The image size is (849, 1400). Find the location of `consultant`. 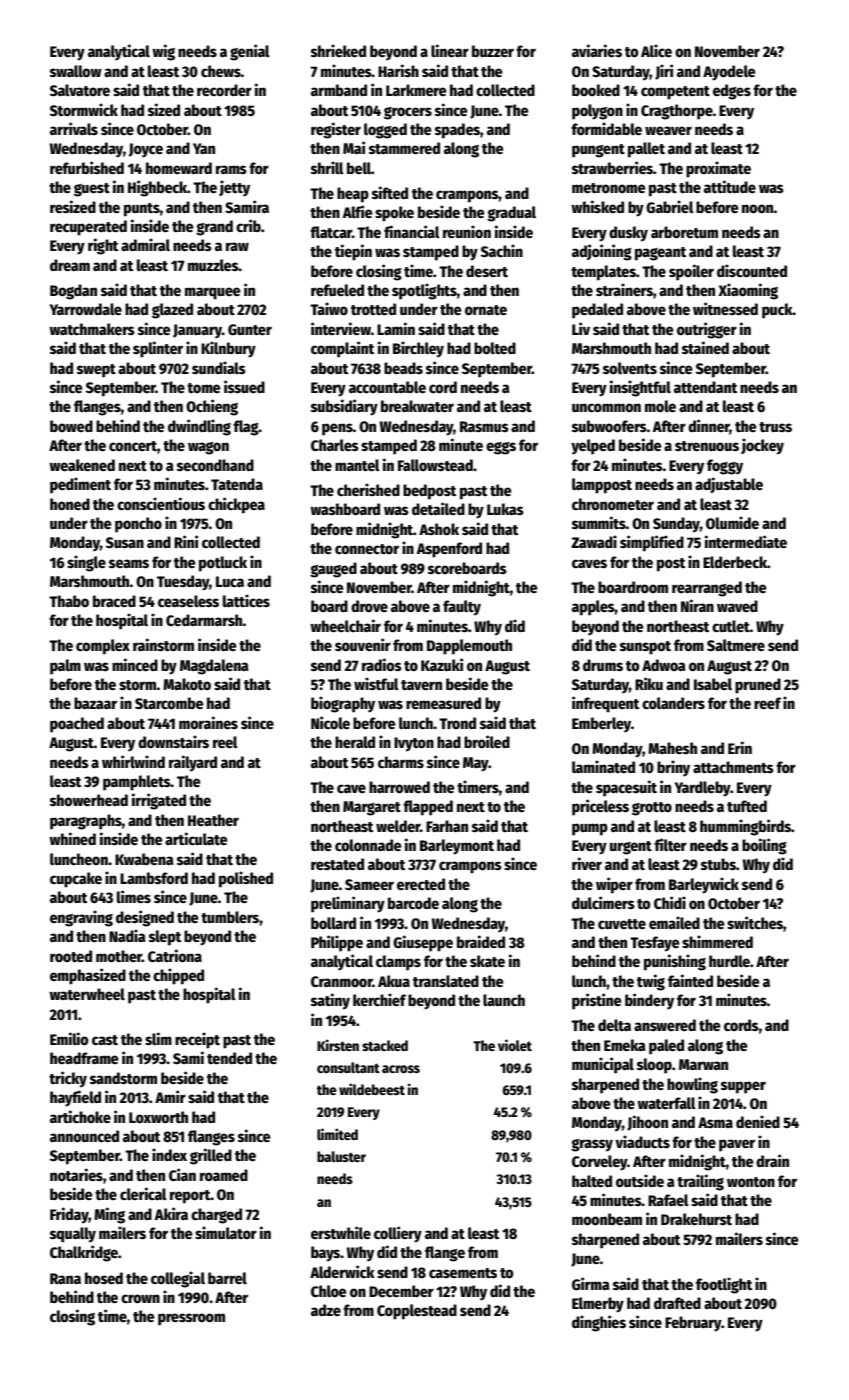

consultant is located at coordinates (348, 1067).
